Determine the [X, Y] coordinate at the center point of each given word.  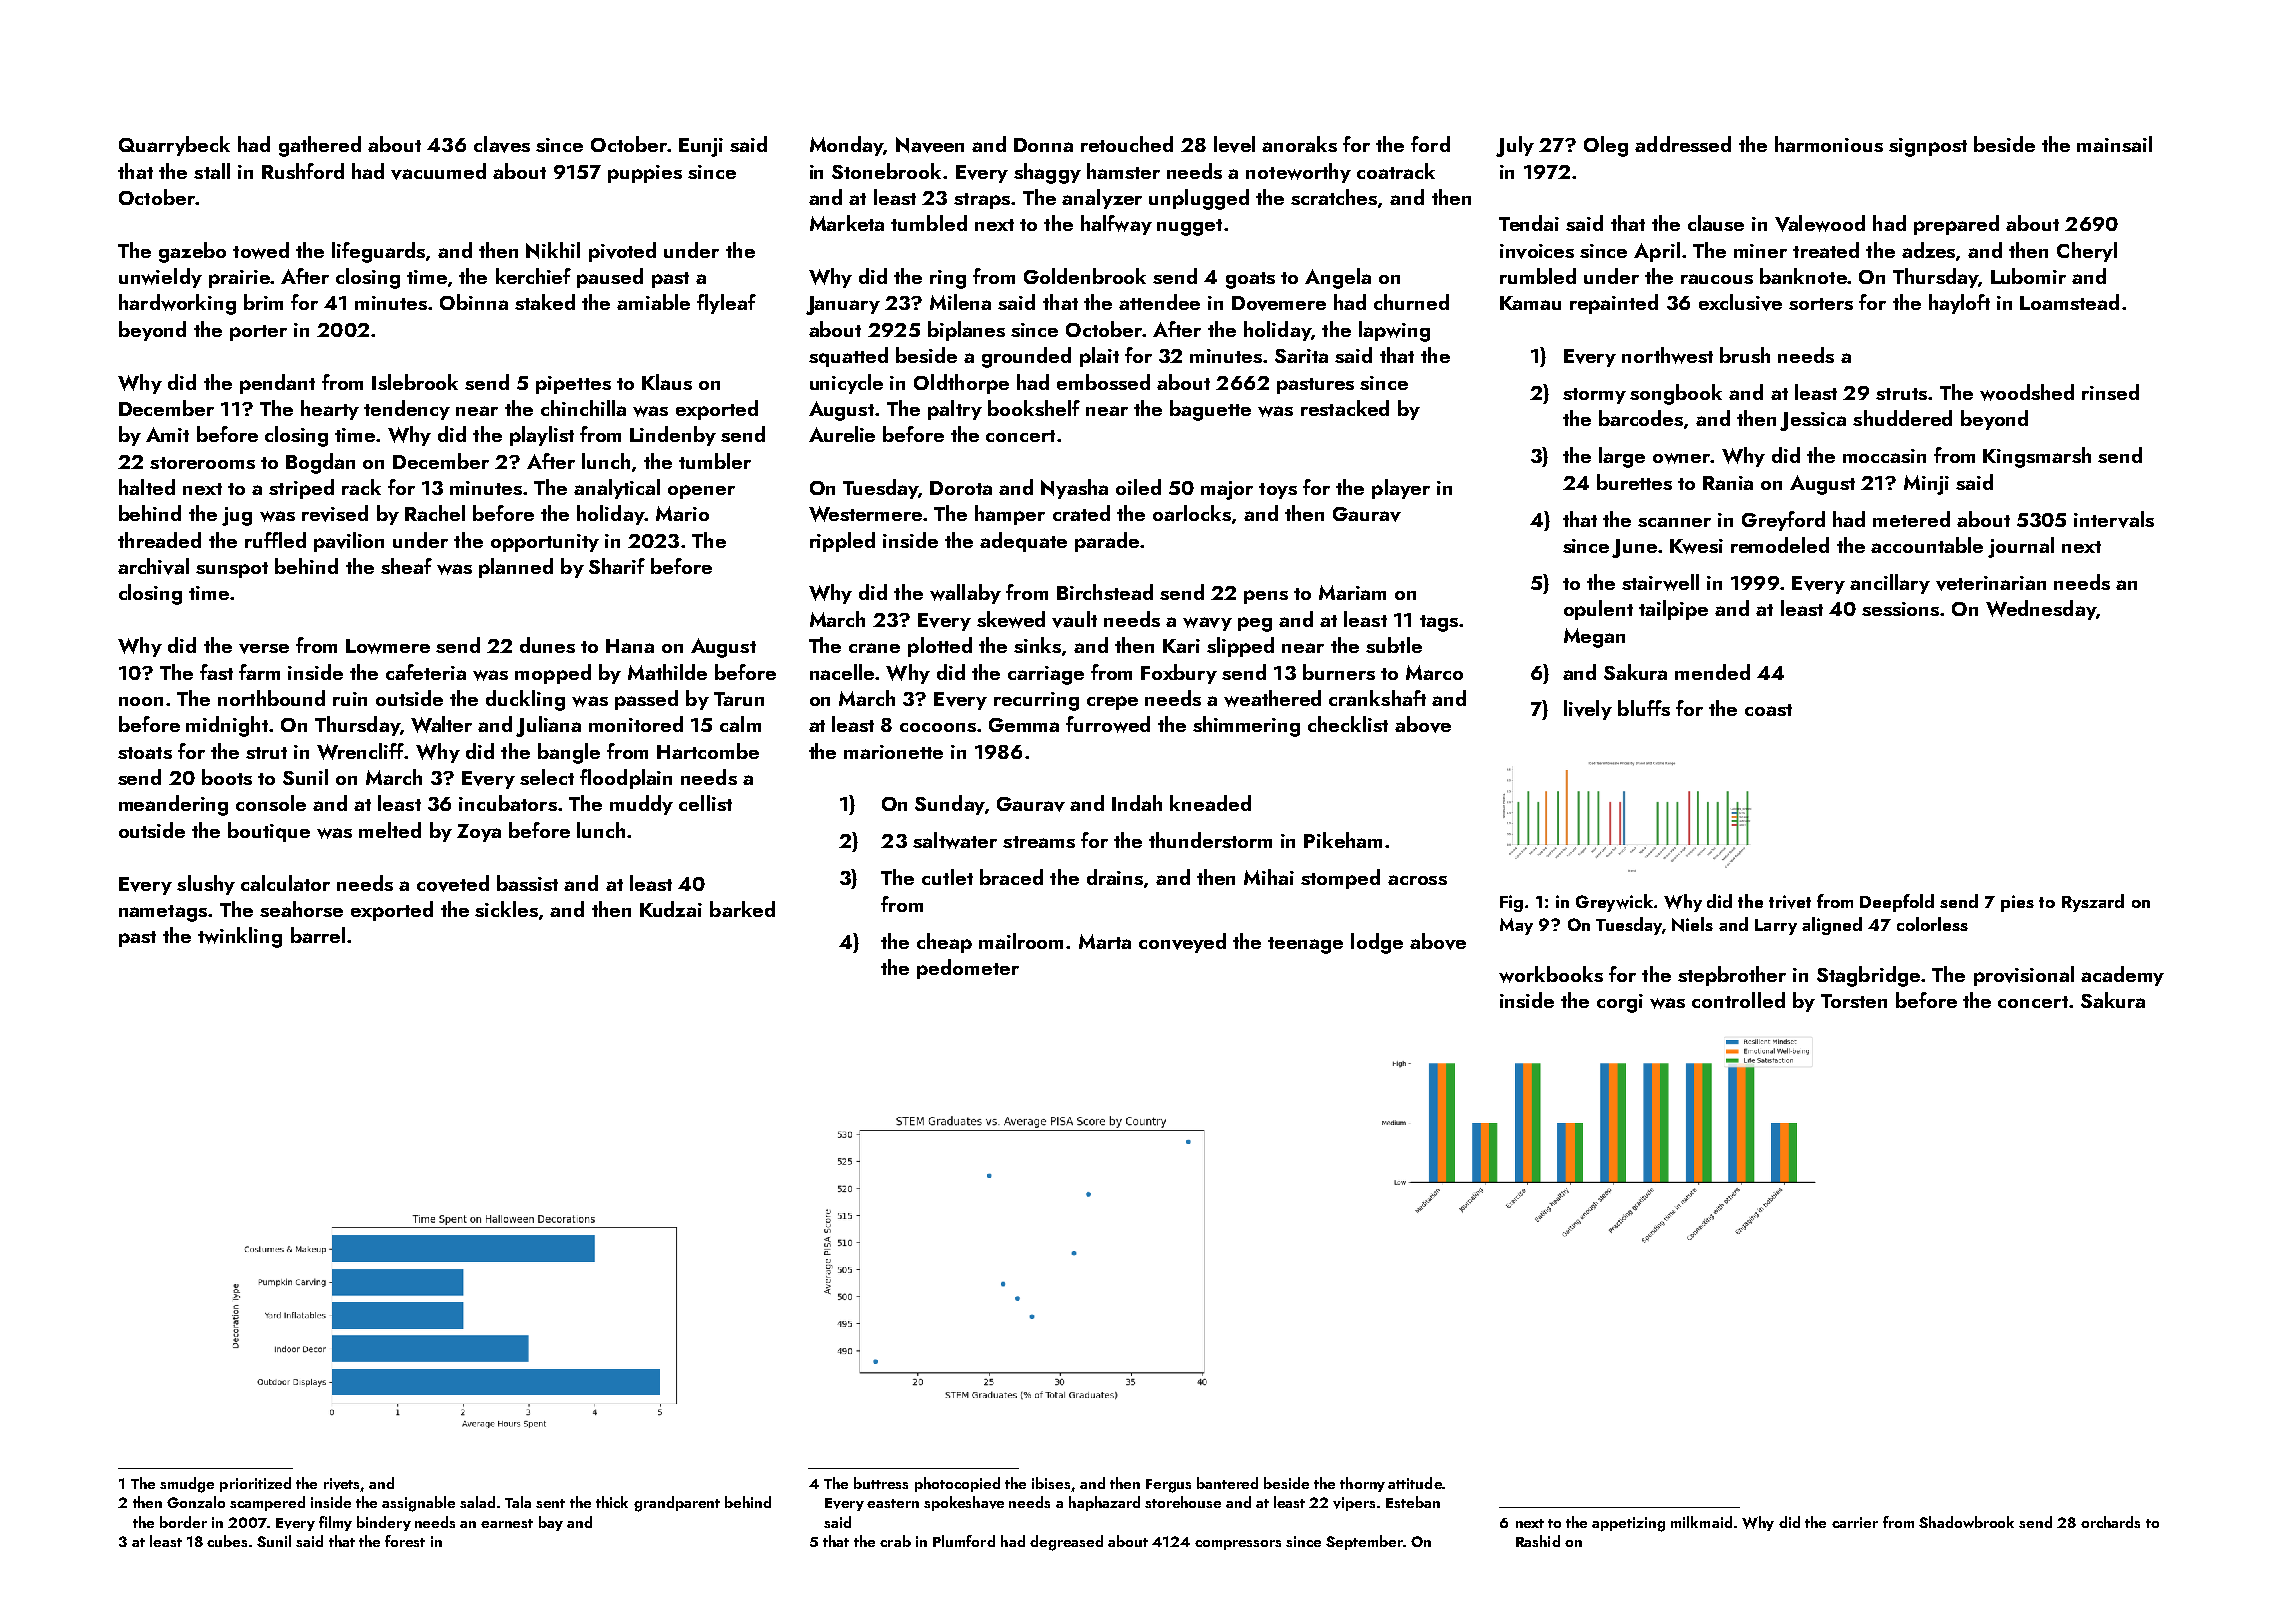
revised [335, 513]
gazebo [192, 252]
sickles [506, 909]
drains [1115, 877]
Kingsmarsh [2037, 457]
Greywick [1614, 903]
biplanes [966, 331]
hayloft [1959, 304]
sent [550, 1503]
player [1401, 489]
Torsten [1854, 1001]
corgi [1620, 1003]
